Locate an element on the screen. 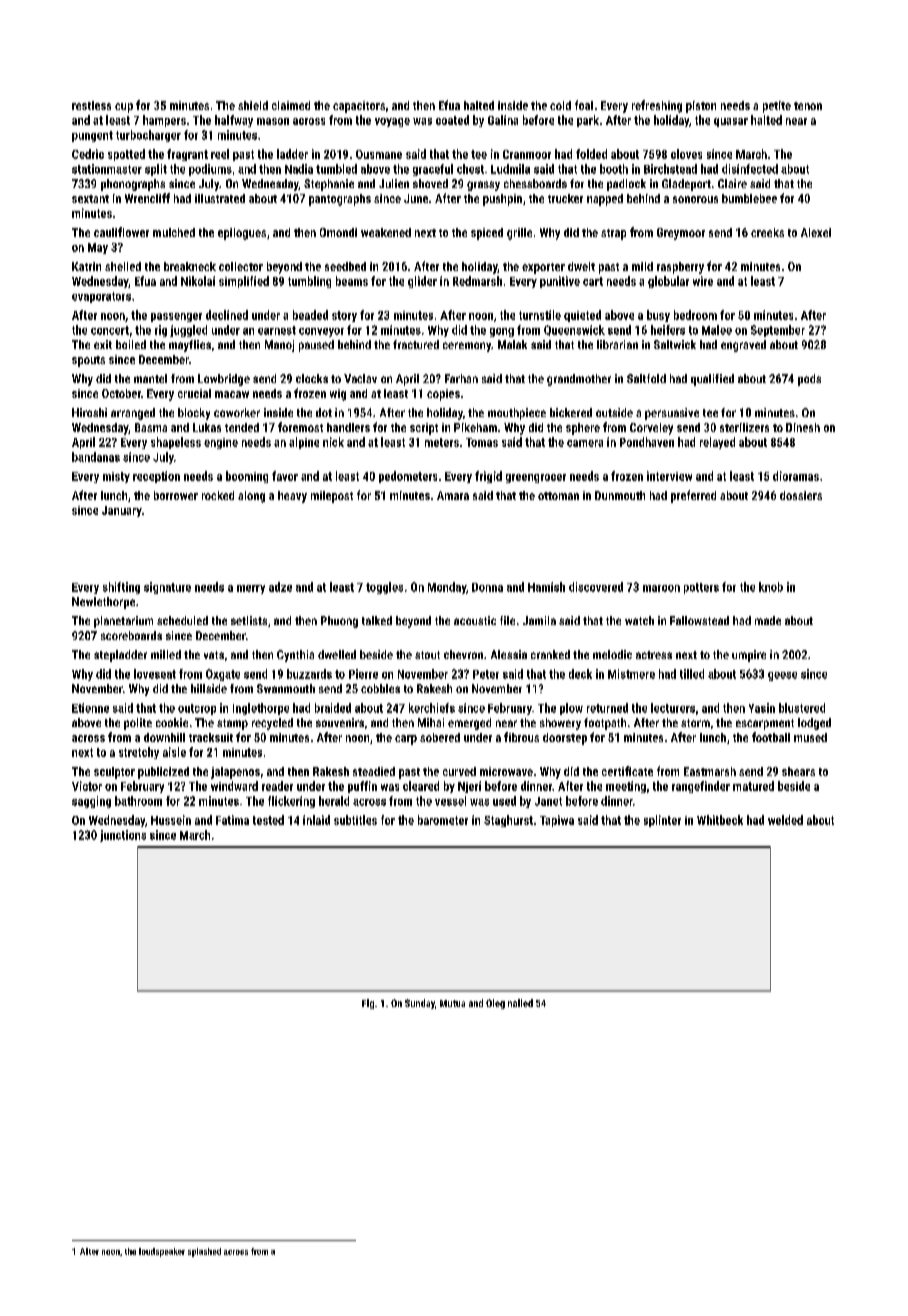 This screenshot has width=908, height=1316. made is located at coordinates (768, 620).
